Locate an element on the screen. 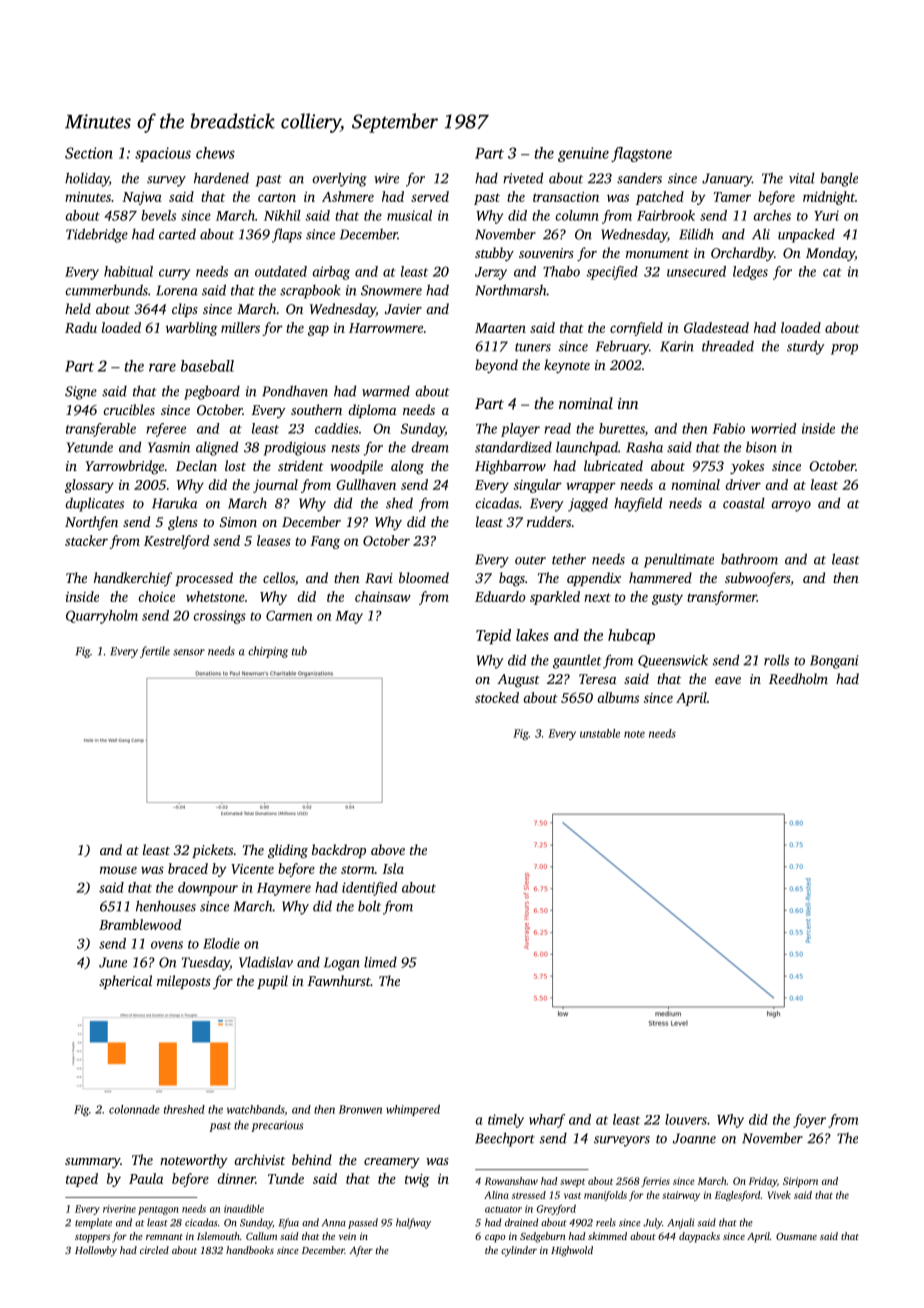 The height and width of the screenshot is (1308, 924). Karin is located at coordinates (677, 346).
